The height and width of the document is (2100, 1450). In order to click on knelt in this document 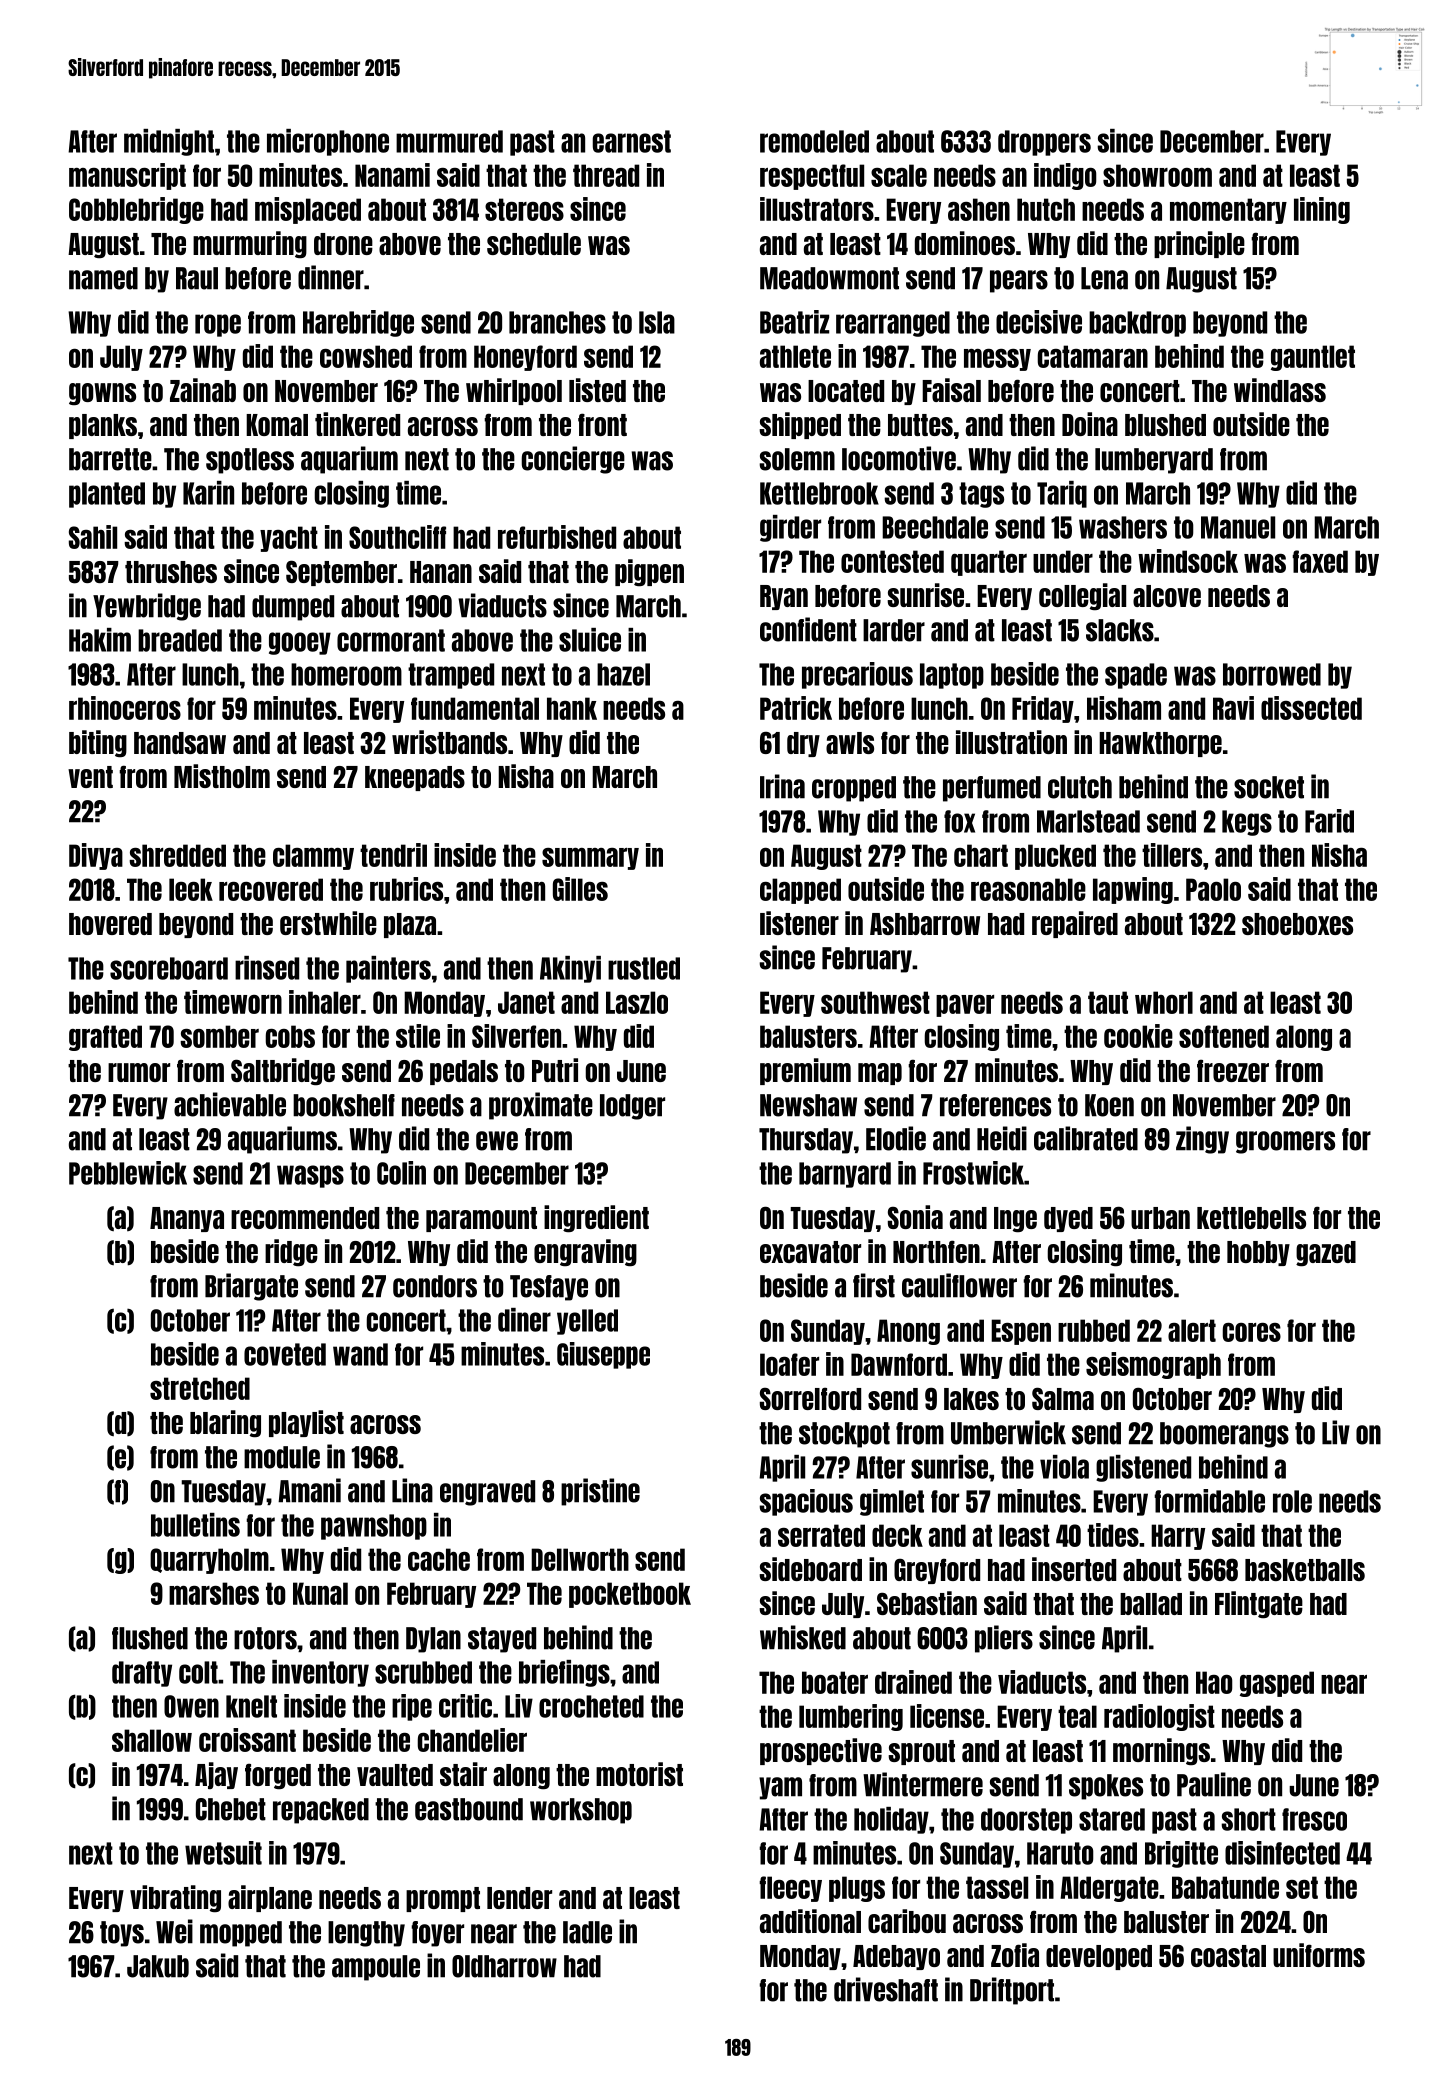, I will do `click(251, 1706)`.
